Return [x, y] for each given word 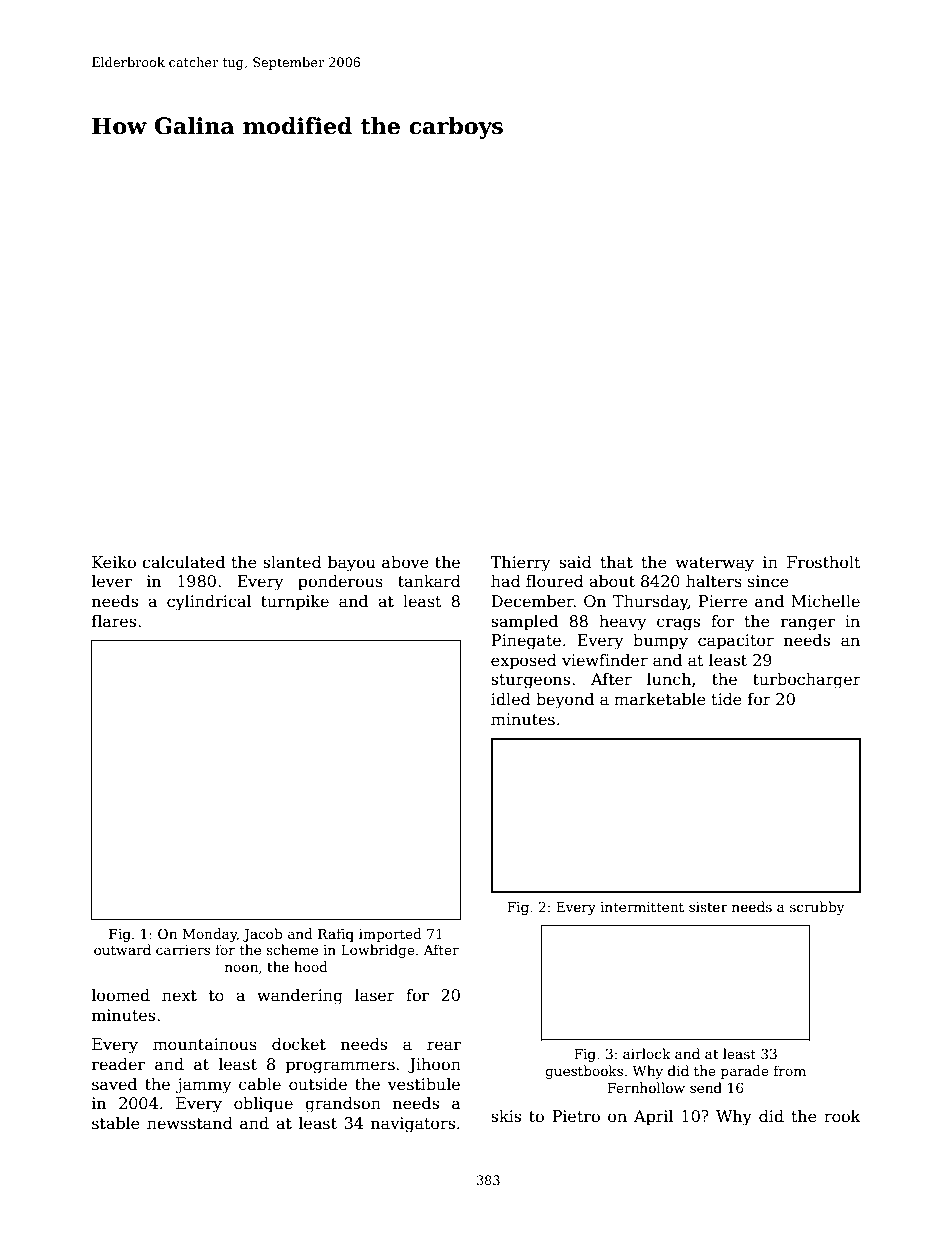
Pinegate [526, 642]
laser [375, 995]
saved [114, 1084]
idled [511, 698]
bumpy [660, 641]
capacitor [736, 642]
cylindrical [209, 602]
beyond [565, 700]
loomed [121, 995]
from [790, 1070]
